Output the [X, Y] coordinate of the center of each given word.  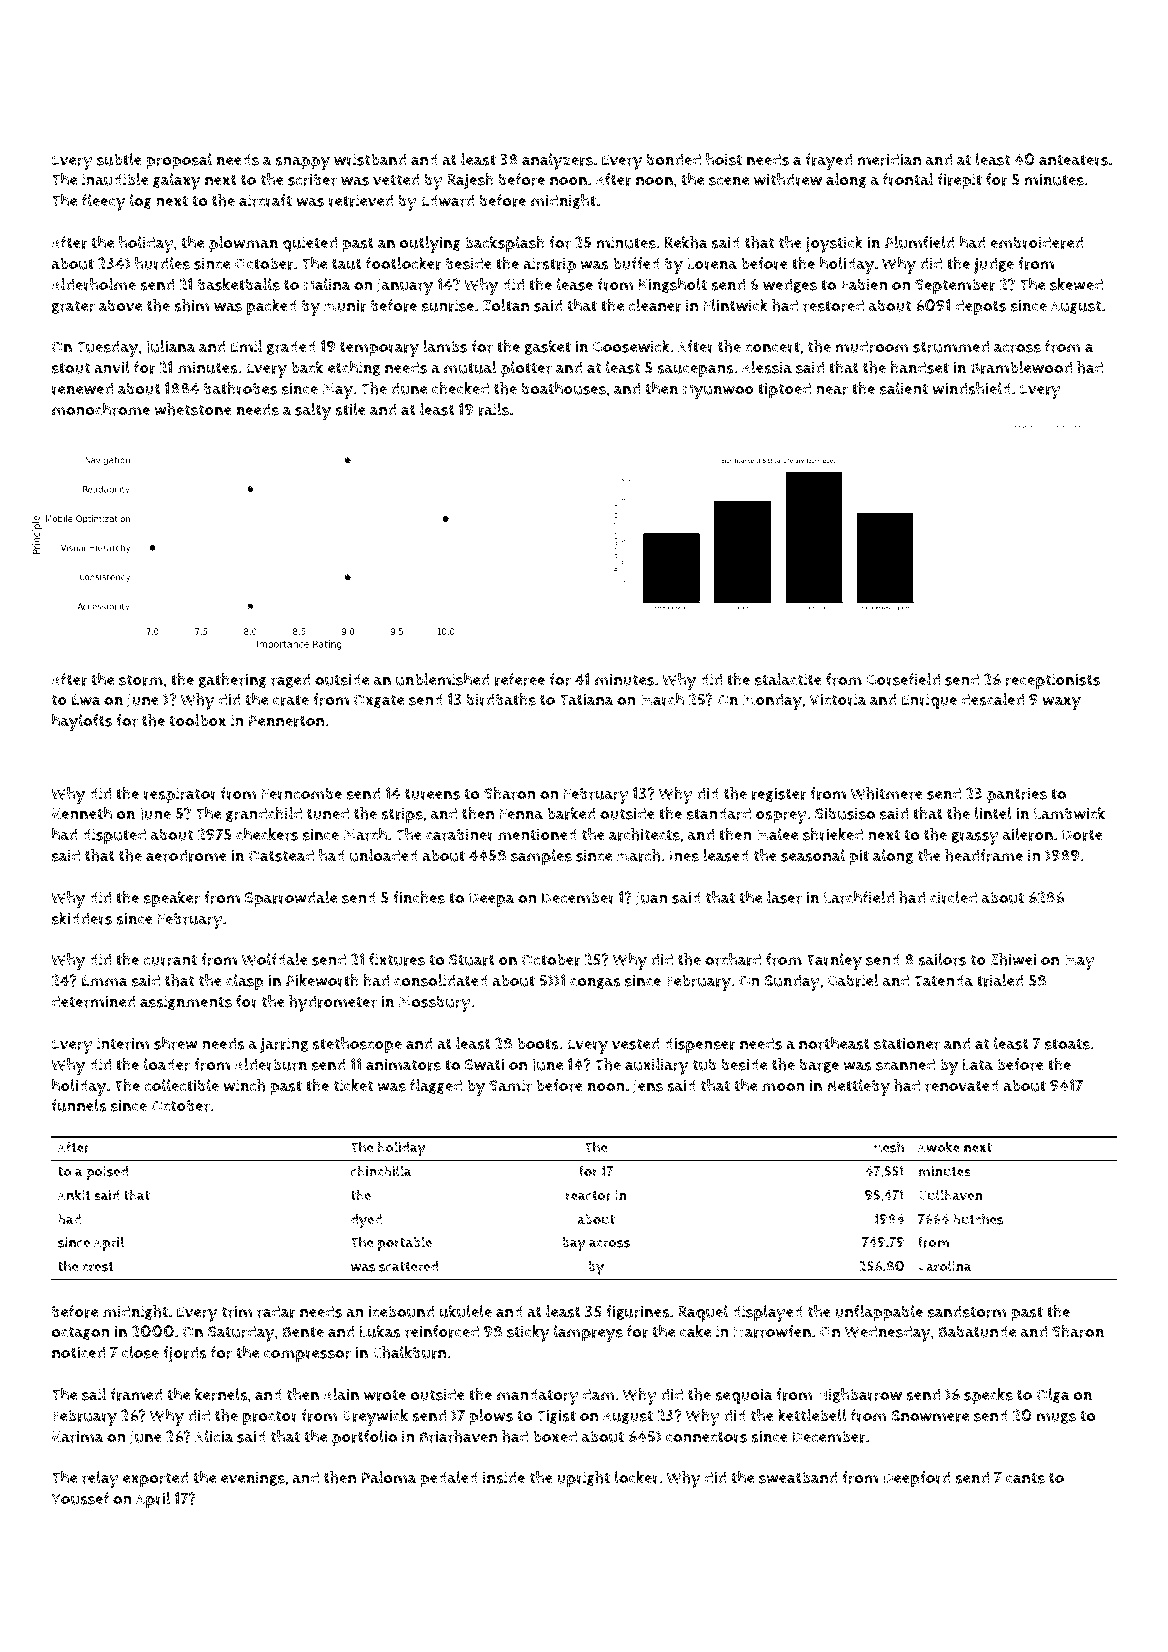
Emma [105, 981]
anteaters [1073, 160]
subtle [119, 159]
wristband [370, 159]
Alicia [214, 1436]
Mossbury [434, 1003]
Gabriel [853, 980]
